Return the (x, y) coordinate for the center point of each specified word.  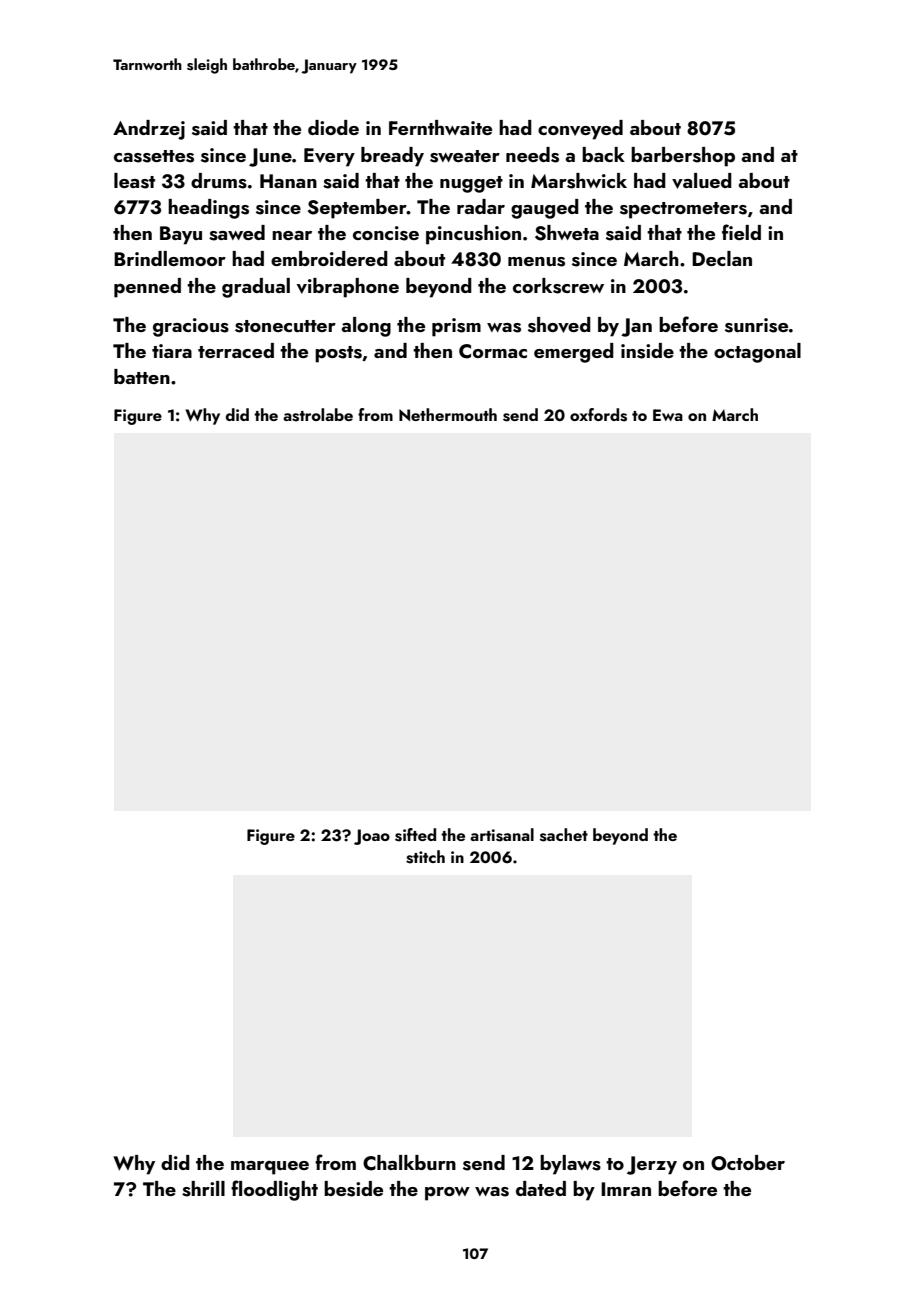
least (134, 181)
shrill (203, 1189)
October (748, 1163)
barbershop (683, 157)
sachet (564, 835)
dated (541, 1188)
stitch (425, 857)
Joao (372, 837)
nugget (471, 184)
